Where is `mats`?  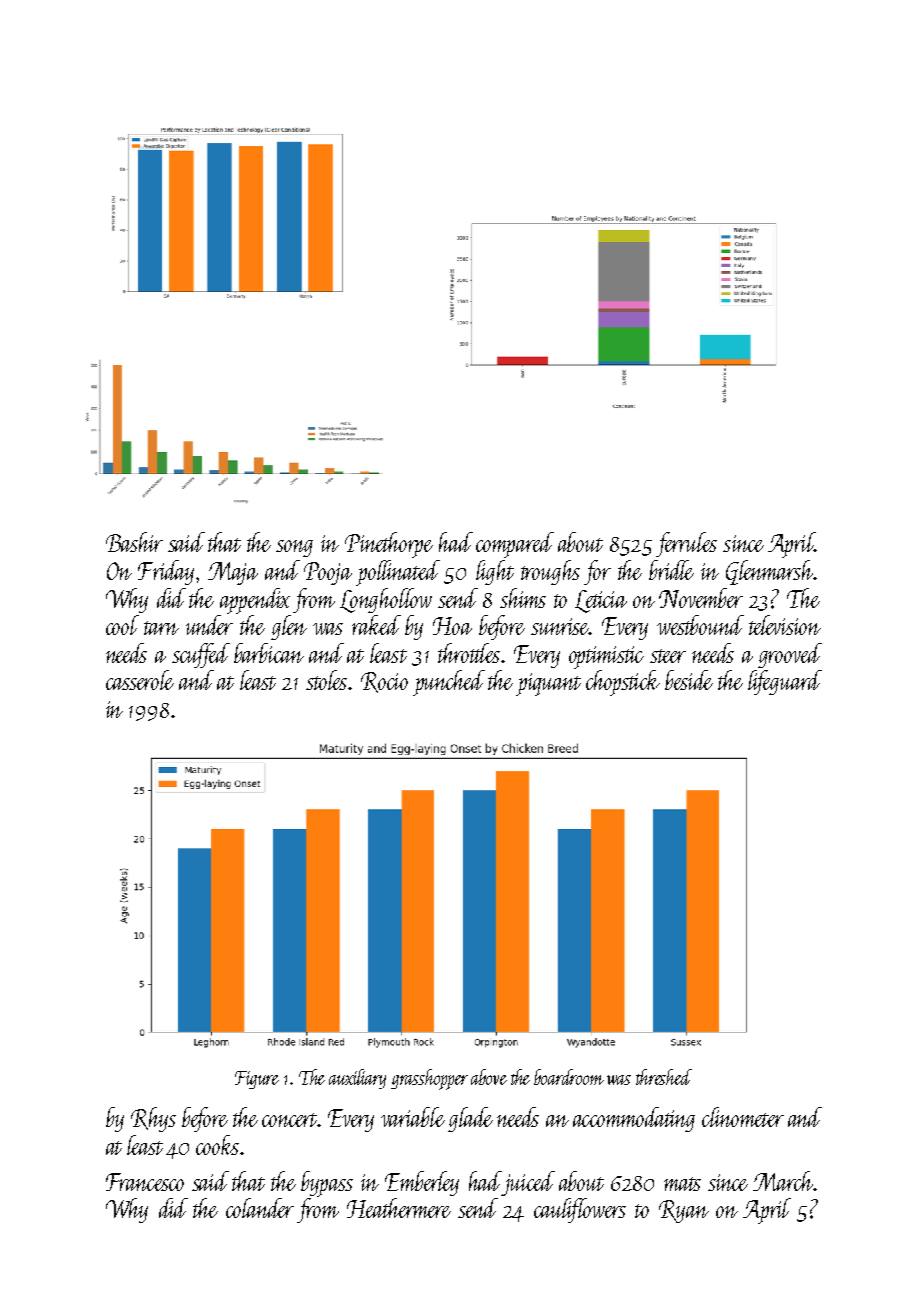
mats is located at coordinates (682, 1184).
